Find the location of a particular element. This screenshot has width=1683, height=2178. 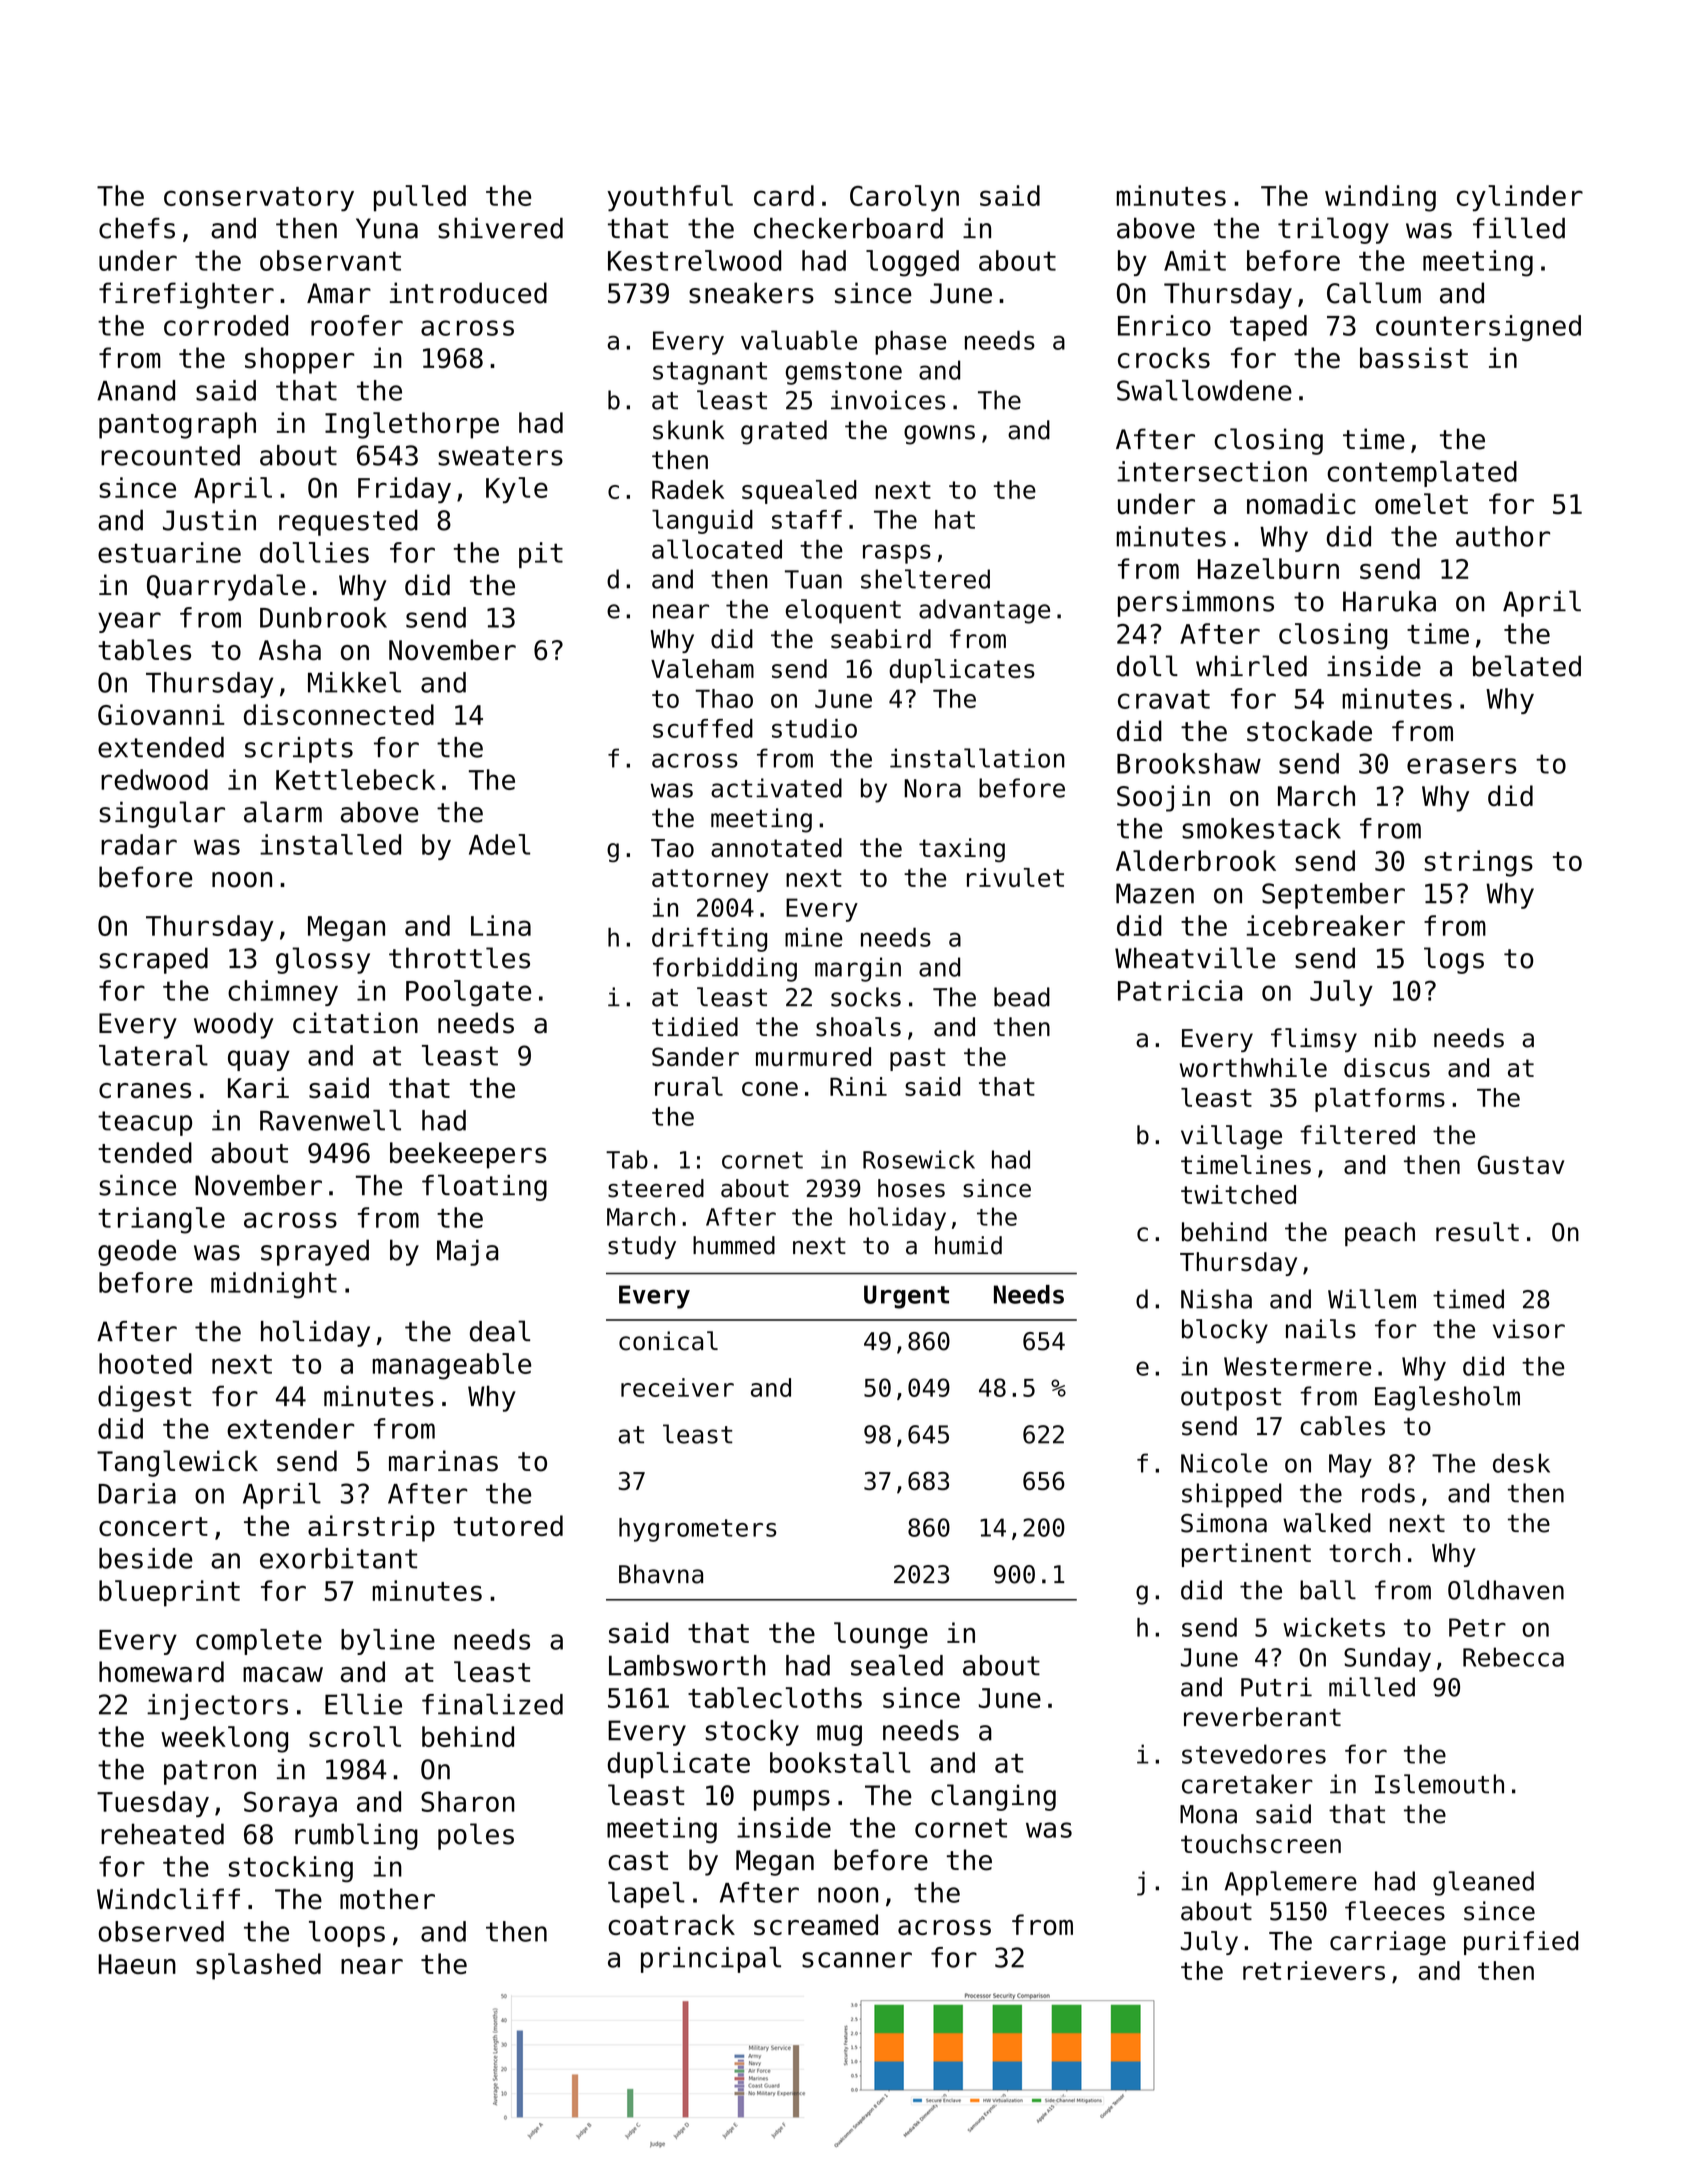

receiver is located at coordinates (677, 1387).
